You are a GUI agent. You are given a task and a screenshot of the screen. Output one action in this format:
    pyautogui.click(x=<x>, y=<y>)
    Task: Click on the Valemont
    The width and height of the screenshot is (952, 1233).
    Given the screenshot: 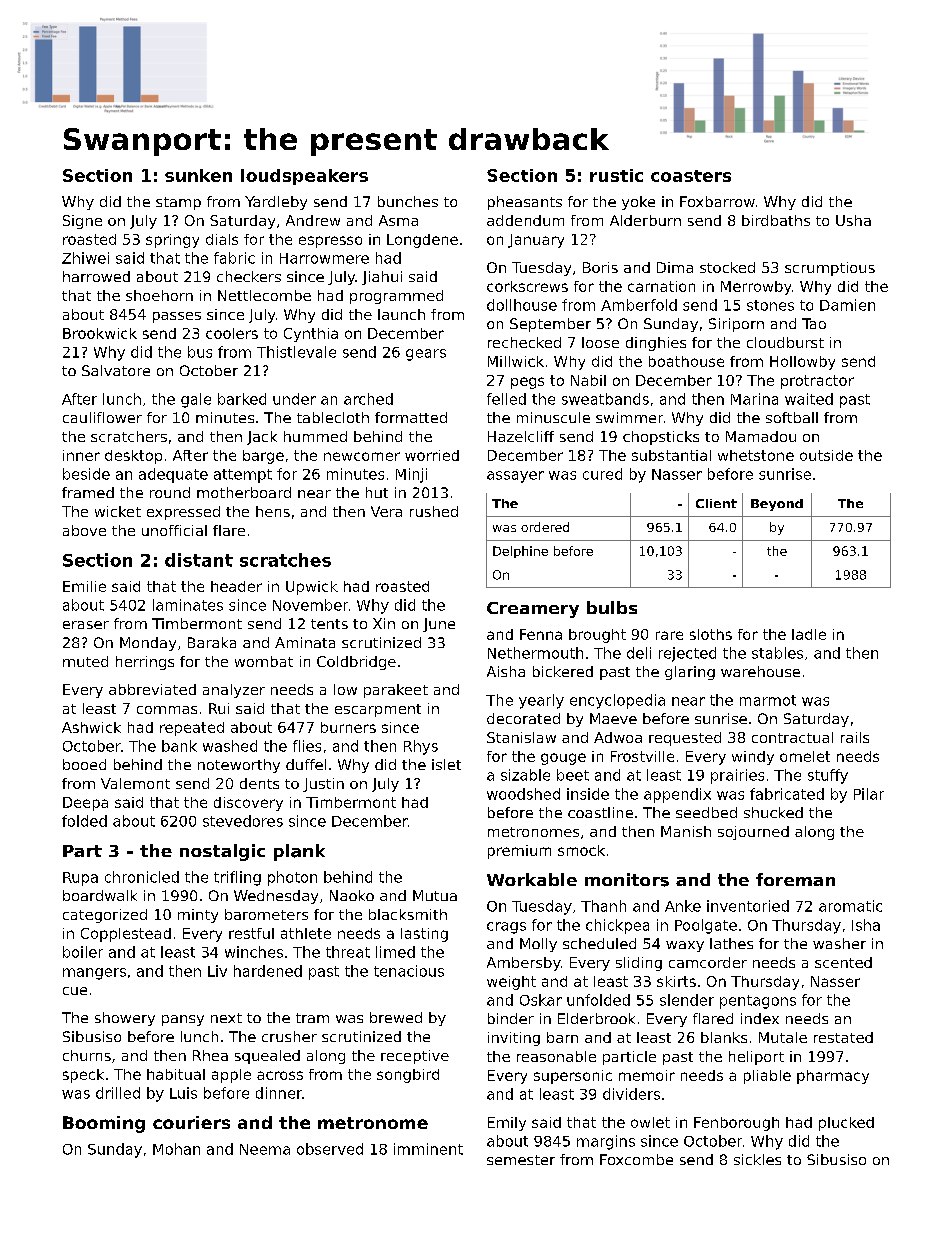 What is the action you would take?
    pyautogui.click(x=135, y=783)
